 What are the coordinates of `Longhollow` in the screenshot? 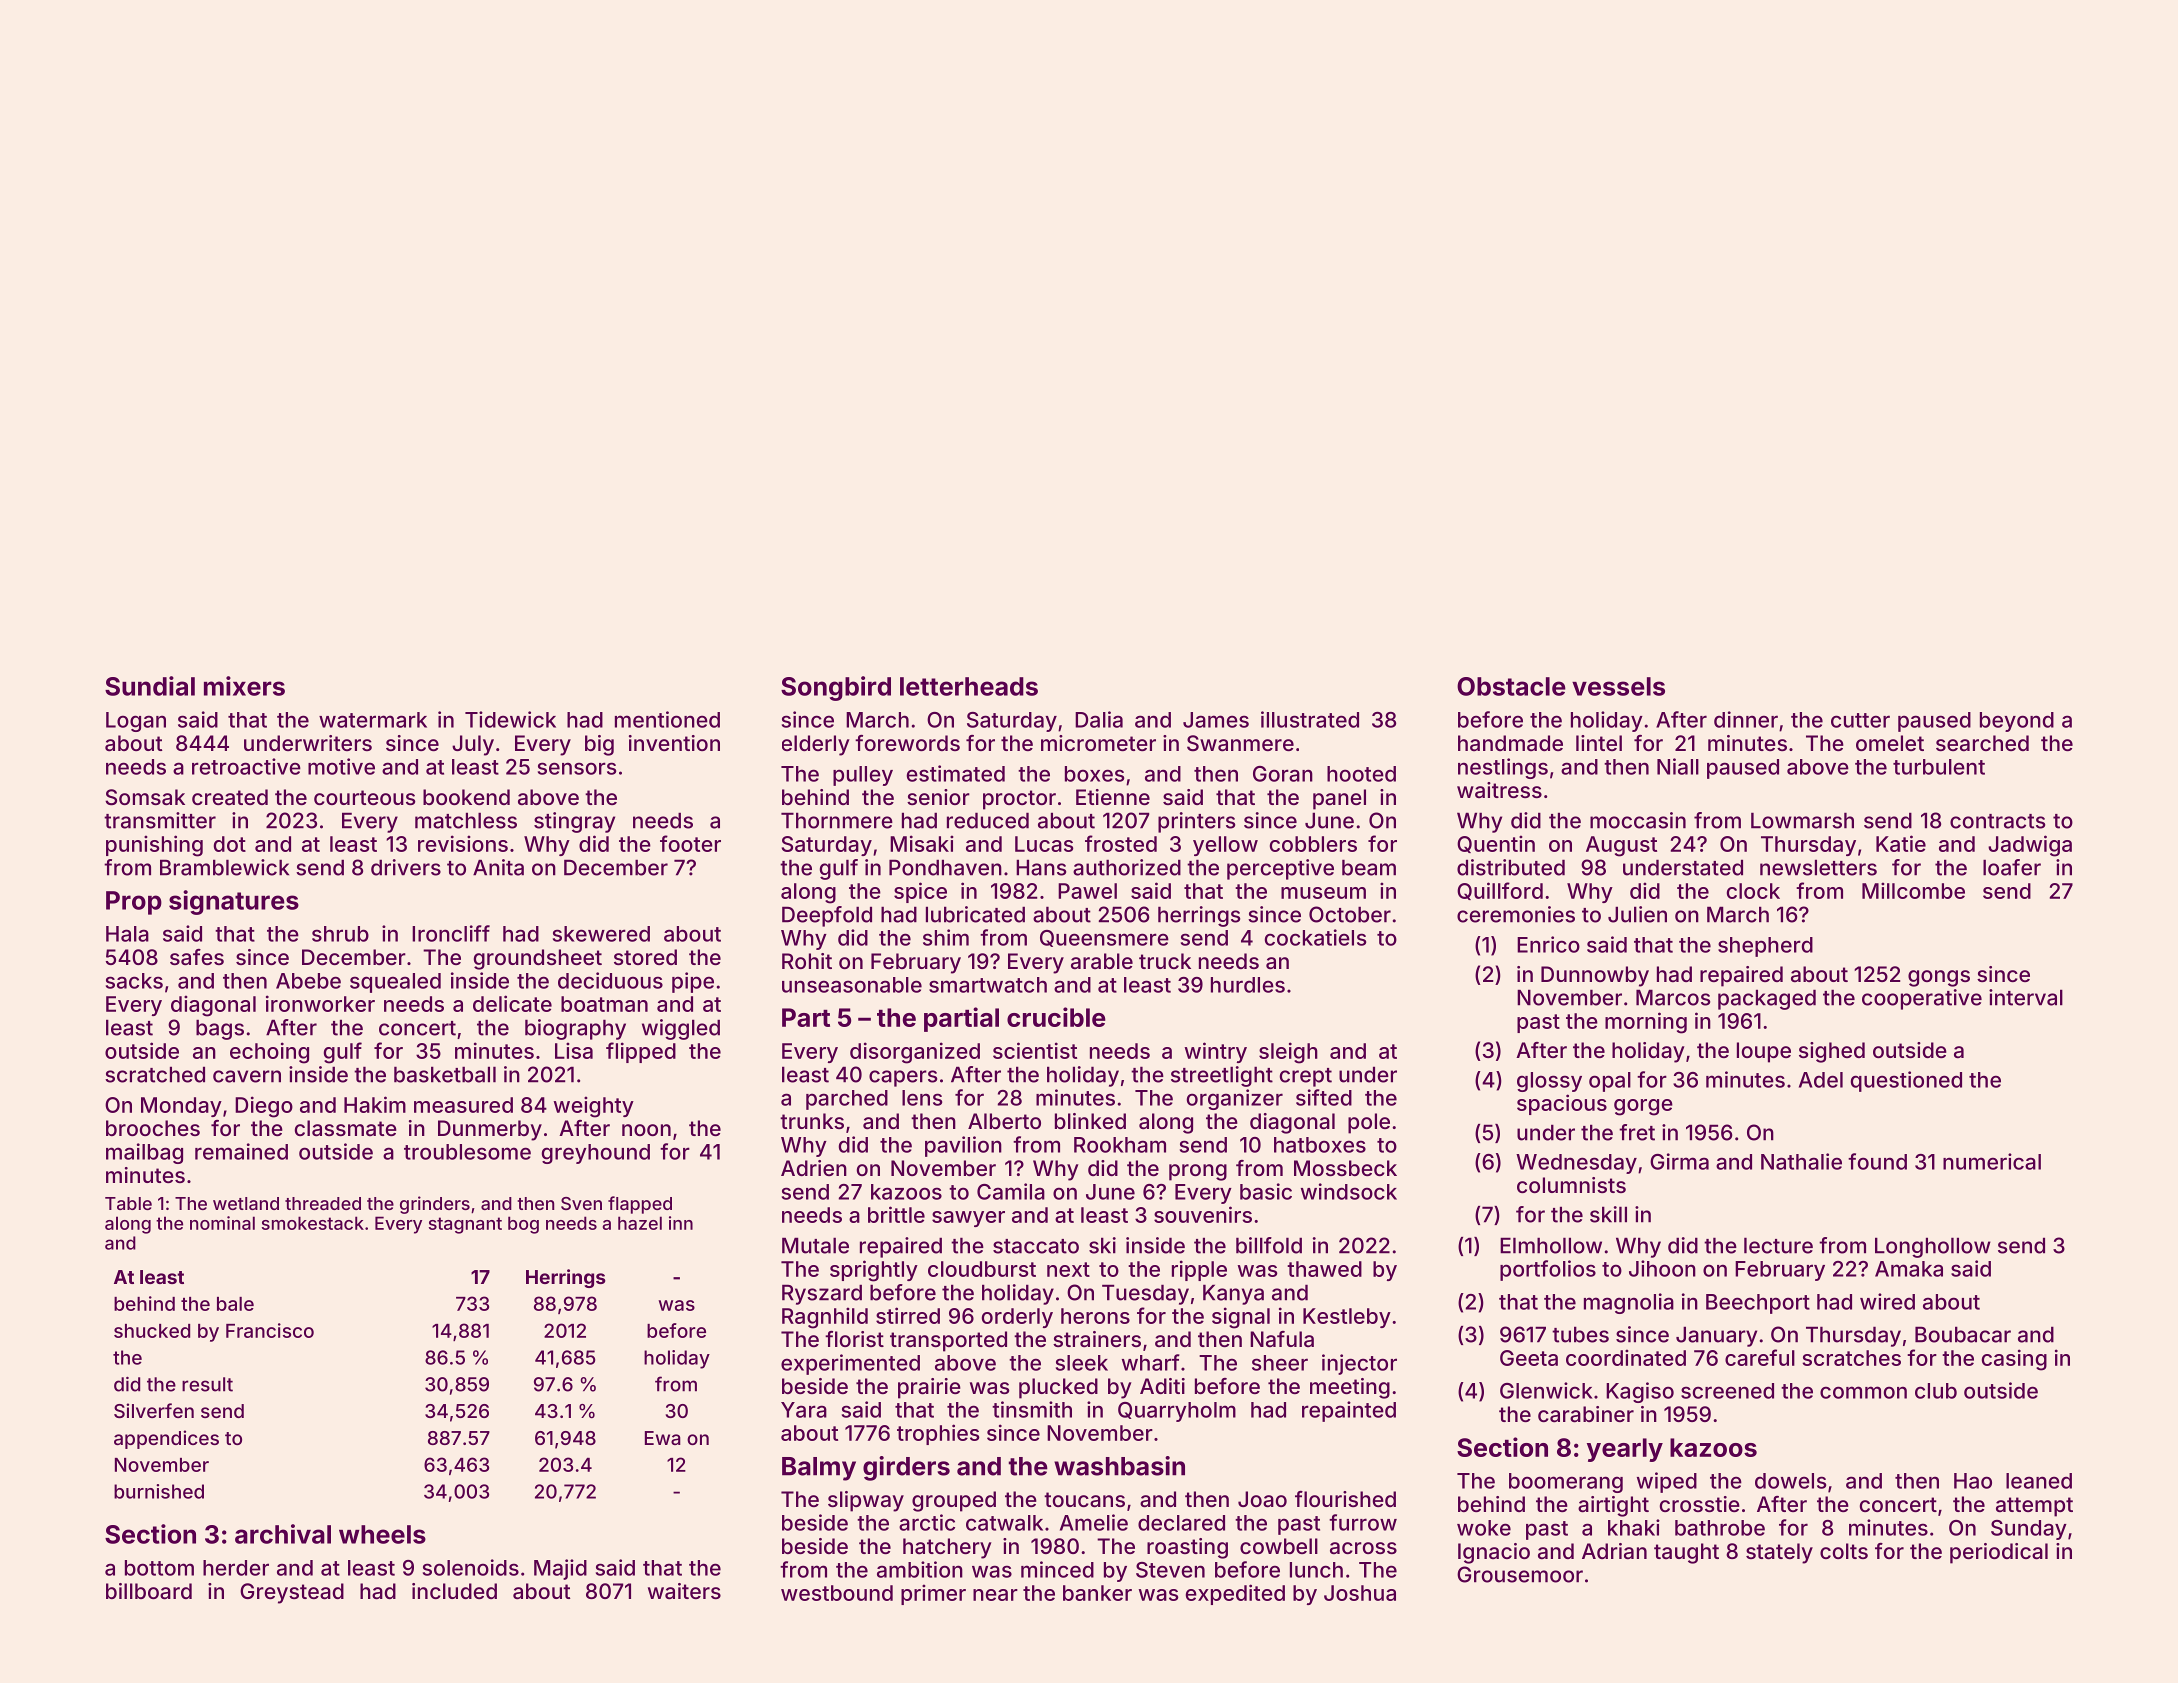 It's located at (1933, 1248).
